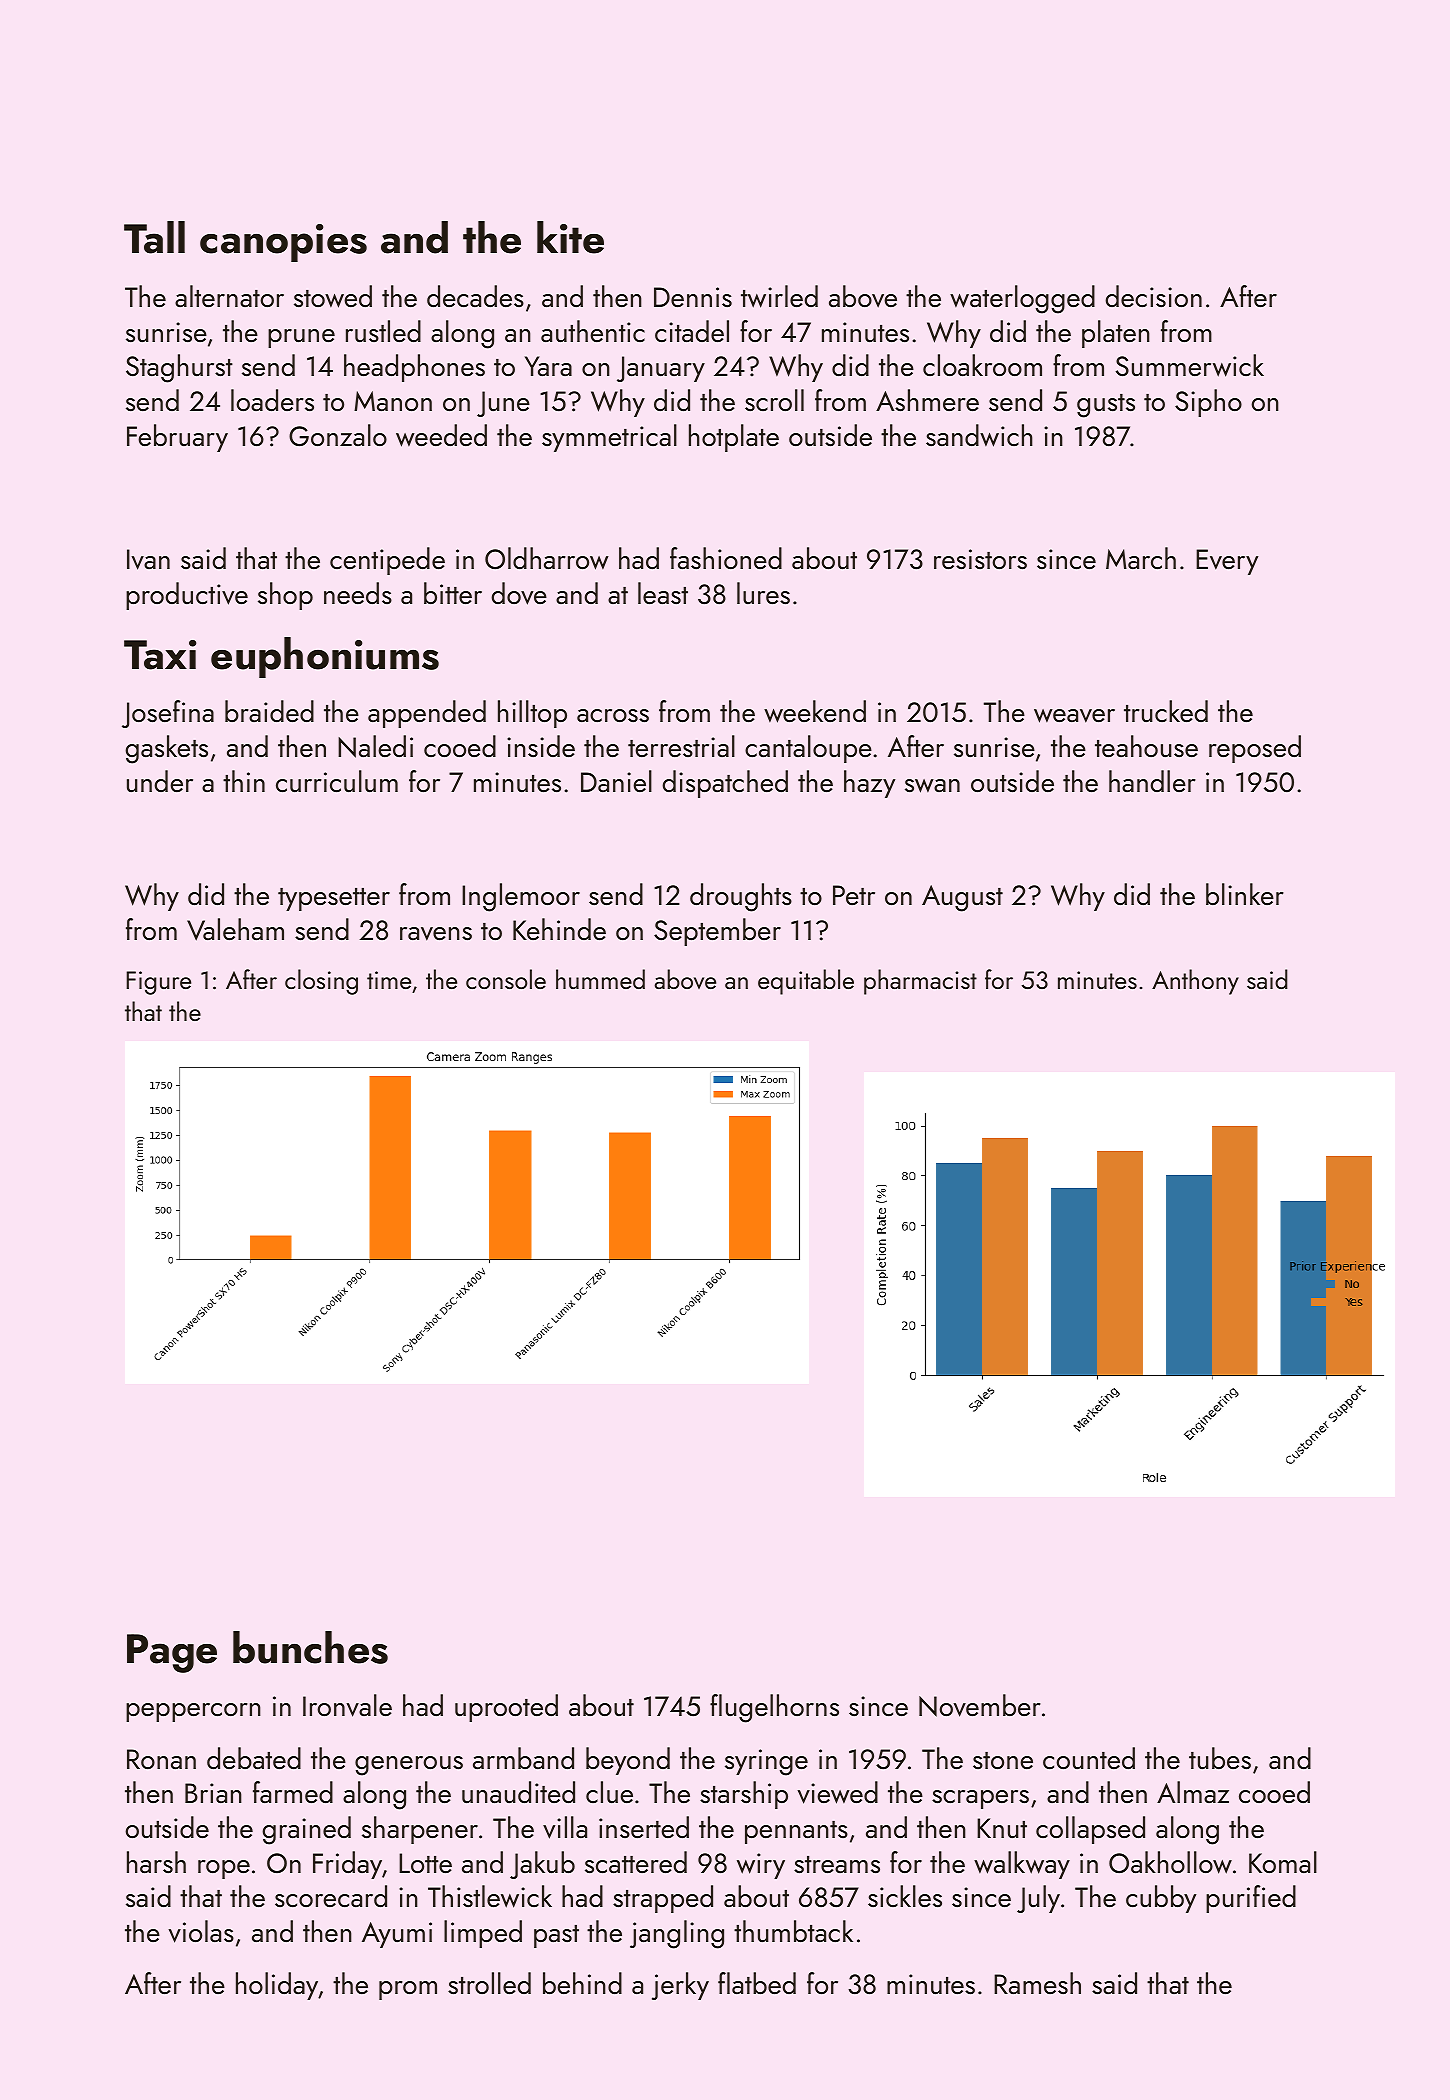 This image has height=2100, width=1450. What do you see at coordinates (1166, 711) in the image?
I see `trucked` at bounding box center [1166, 711].
